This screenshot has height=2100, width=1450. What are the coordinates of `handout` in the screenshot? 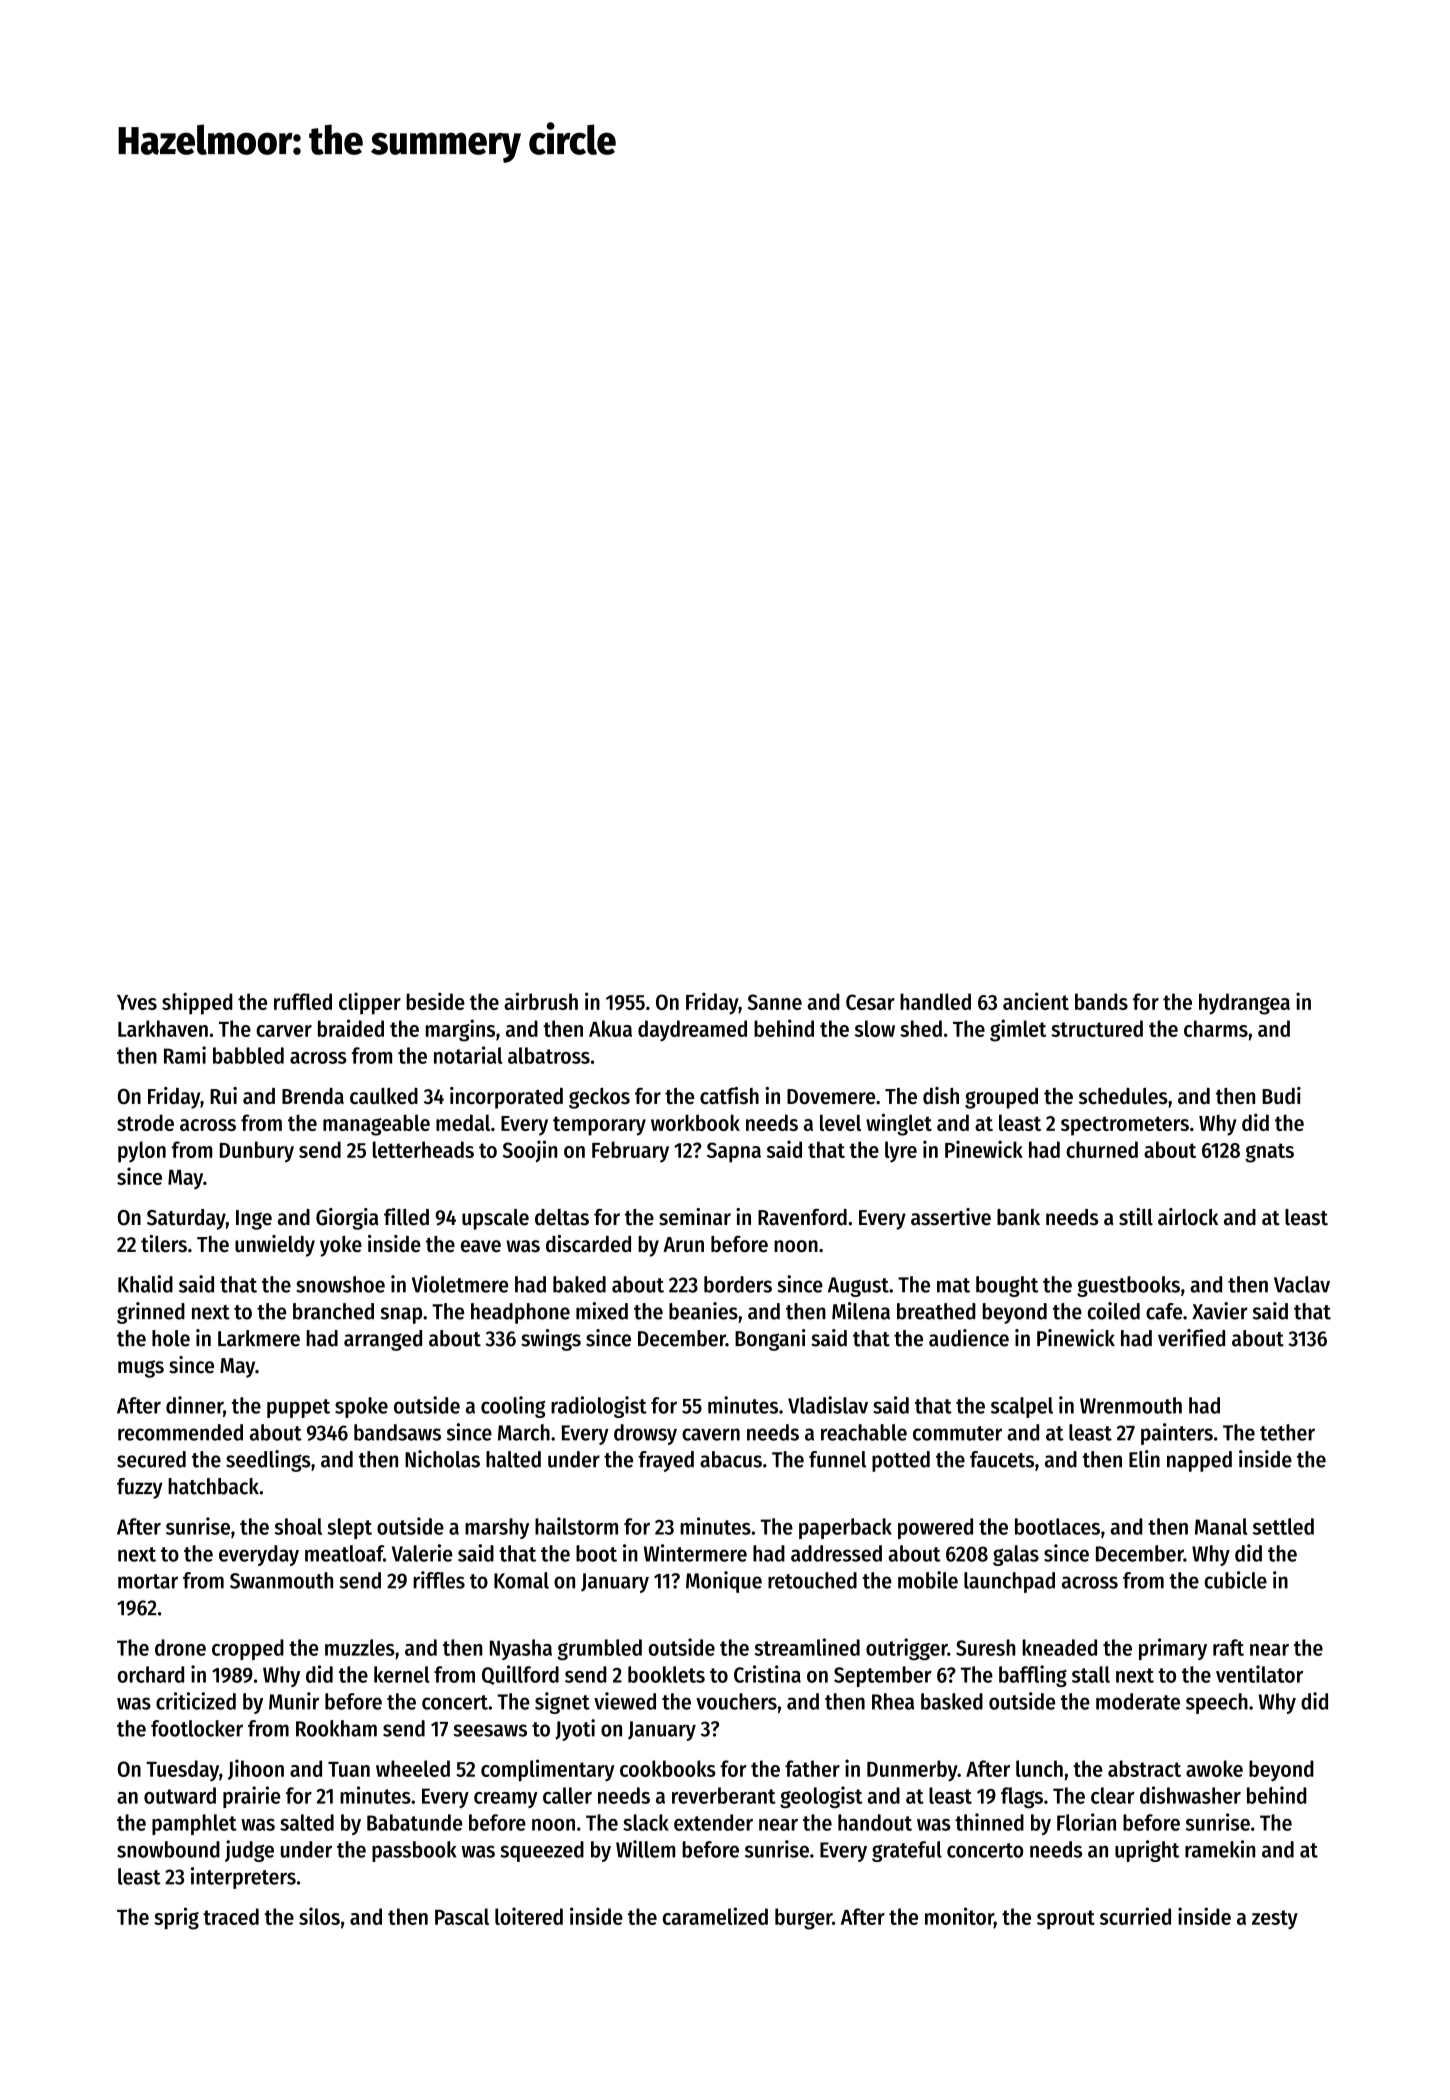 It's located at (875, 1822).
